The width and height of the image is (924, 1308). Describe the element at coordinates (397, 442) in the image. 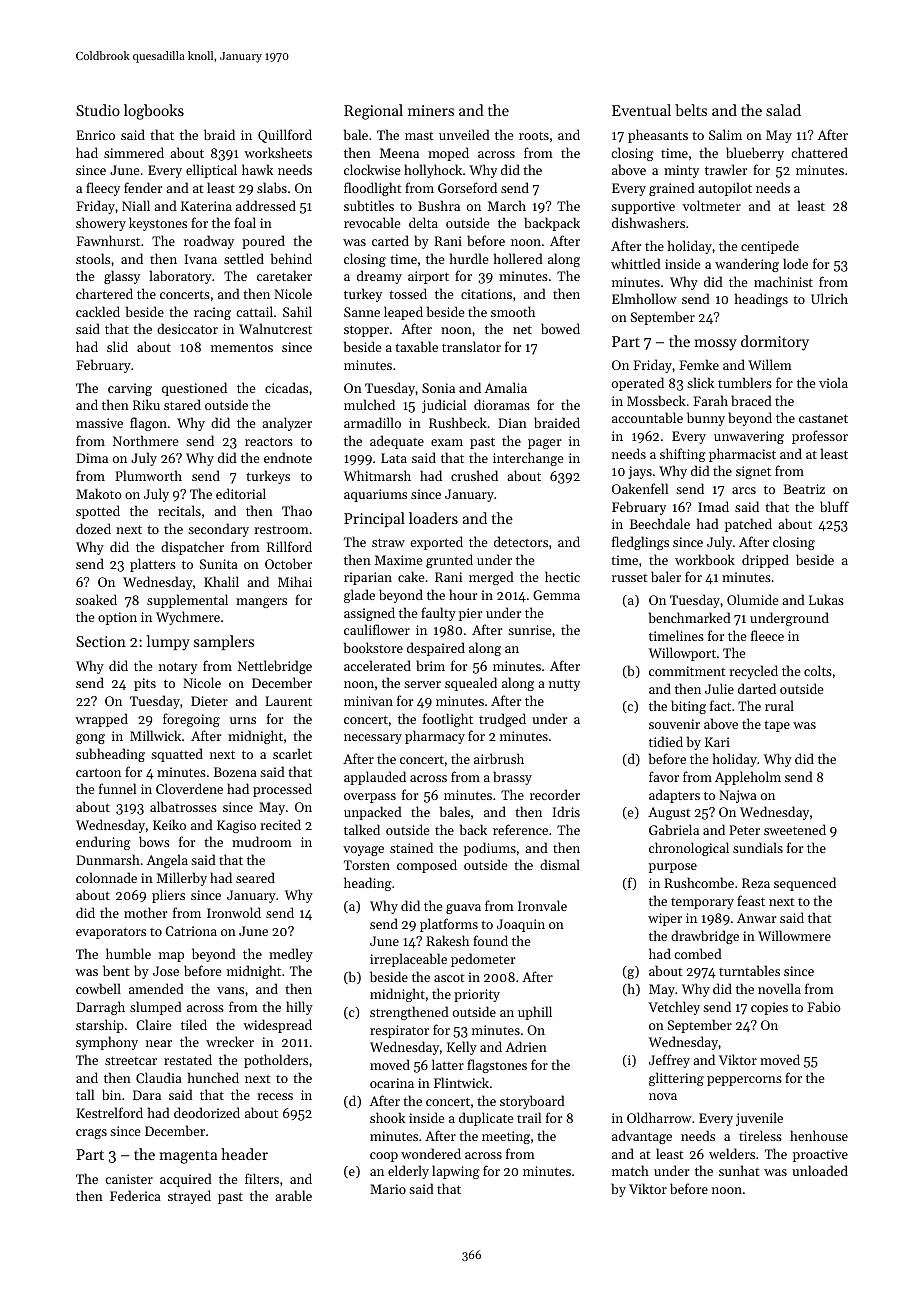

I see `adequate` at that location.
